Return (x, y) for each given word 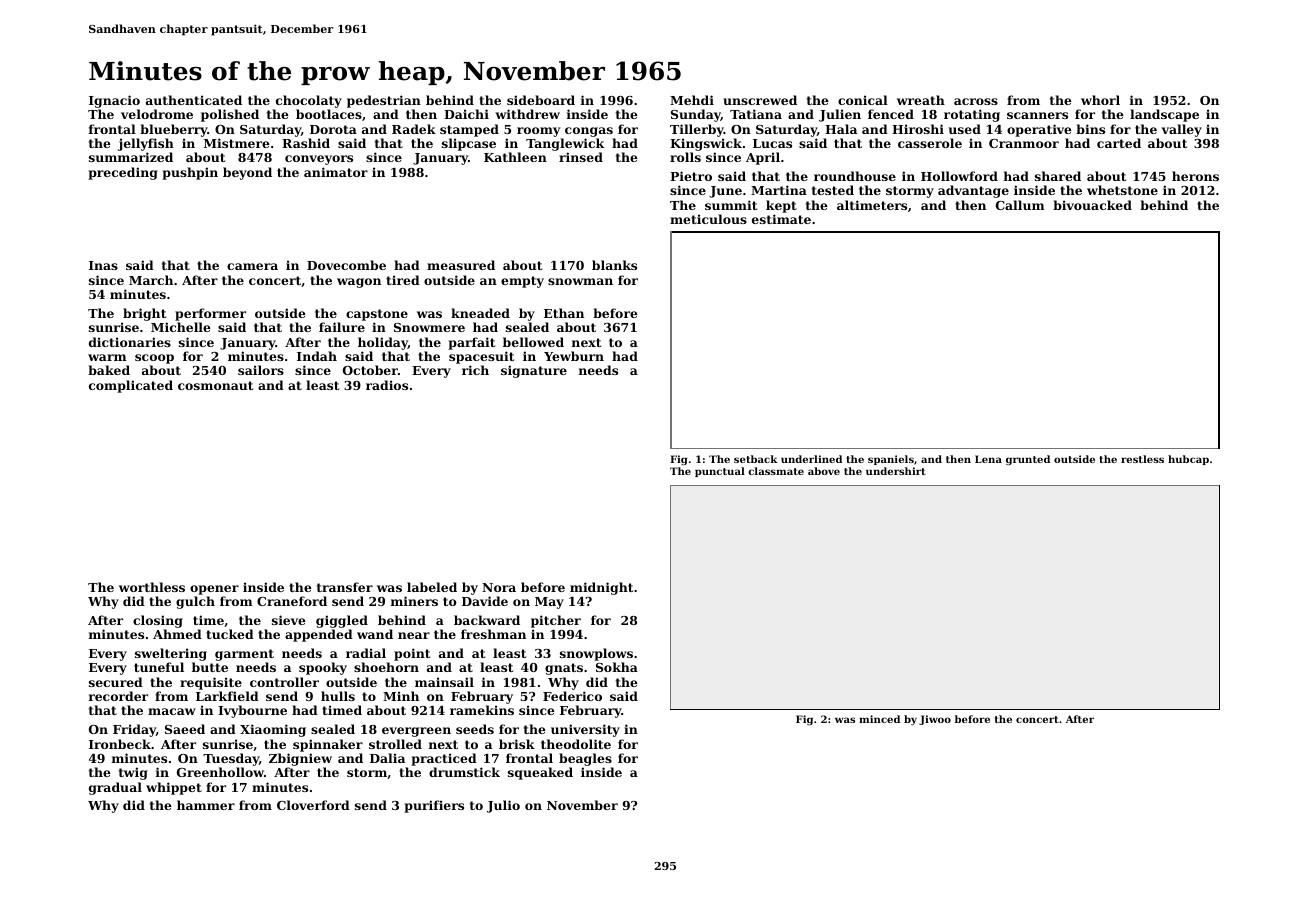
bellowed (533, 342)
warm (107, 357)
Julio (503, 806)
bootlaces (329, 114)
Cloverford (313, 805)
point (412, 654)
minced (879, 719)
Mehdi (692, 100)
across (976, 101)
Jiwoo (935, 720)
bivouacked (1092, 205)
